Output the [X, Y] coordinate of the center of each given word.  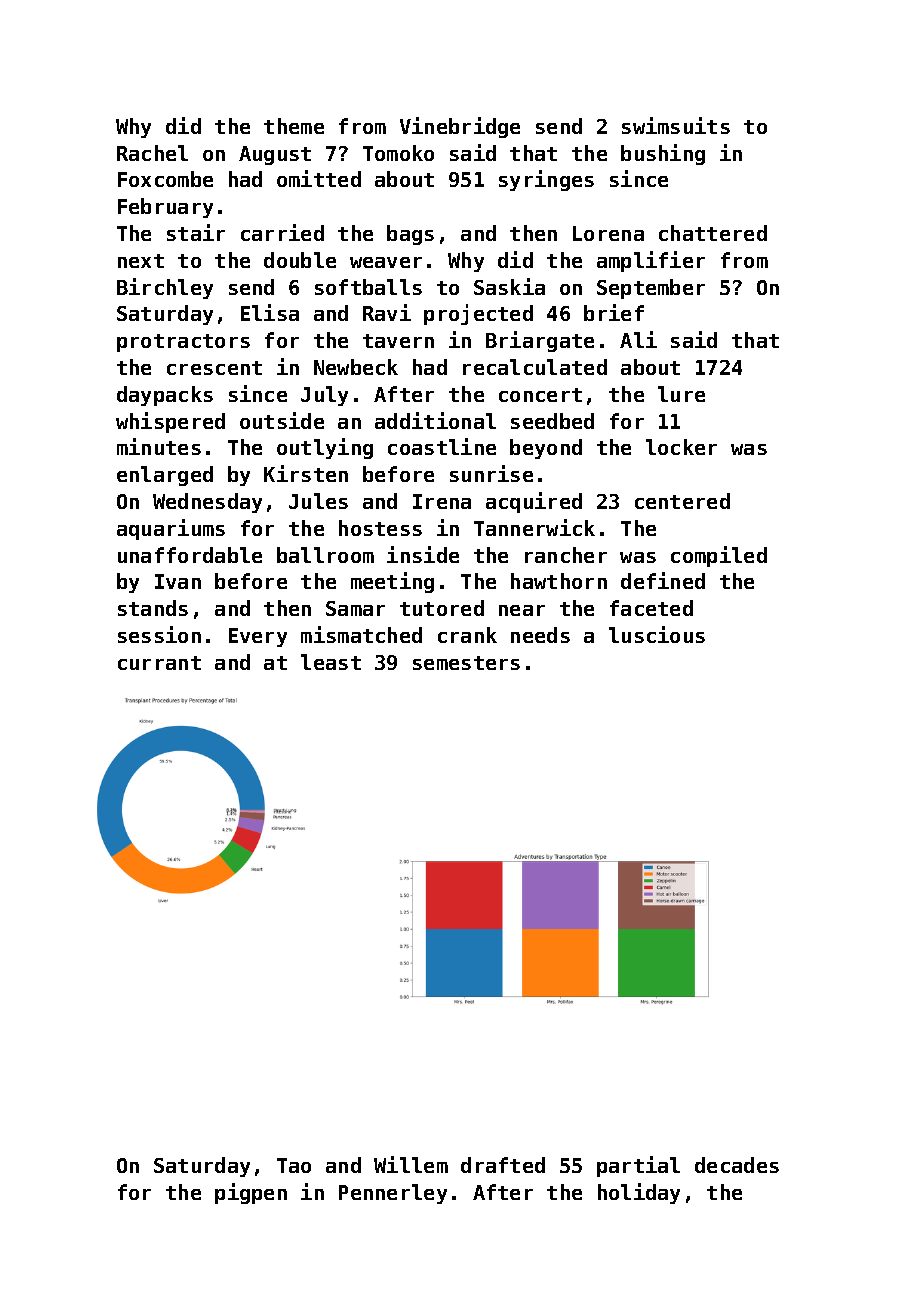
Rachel [152, 153]
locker [681, 447]
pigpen [251, 1193]
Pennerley [393, 1194]
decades [737, 1165]
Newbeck [356, 367]
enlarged [165, 476]
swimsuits [676, 125]
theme [294, 126]
